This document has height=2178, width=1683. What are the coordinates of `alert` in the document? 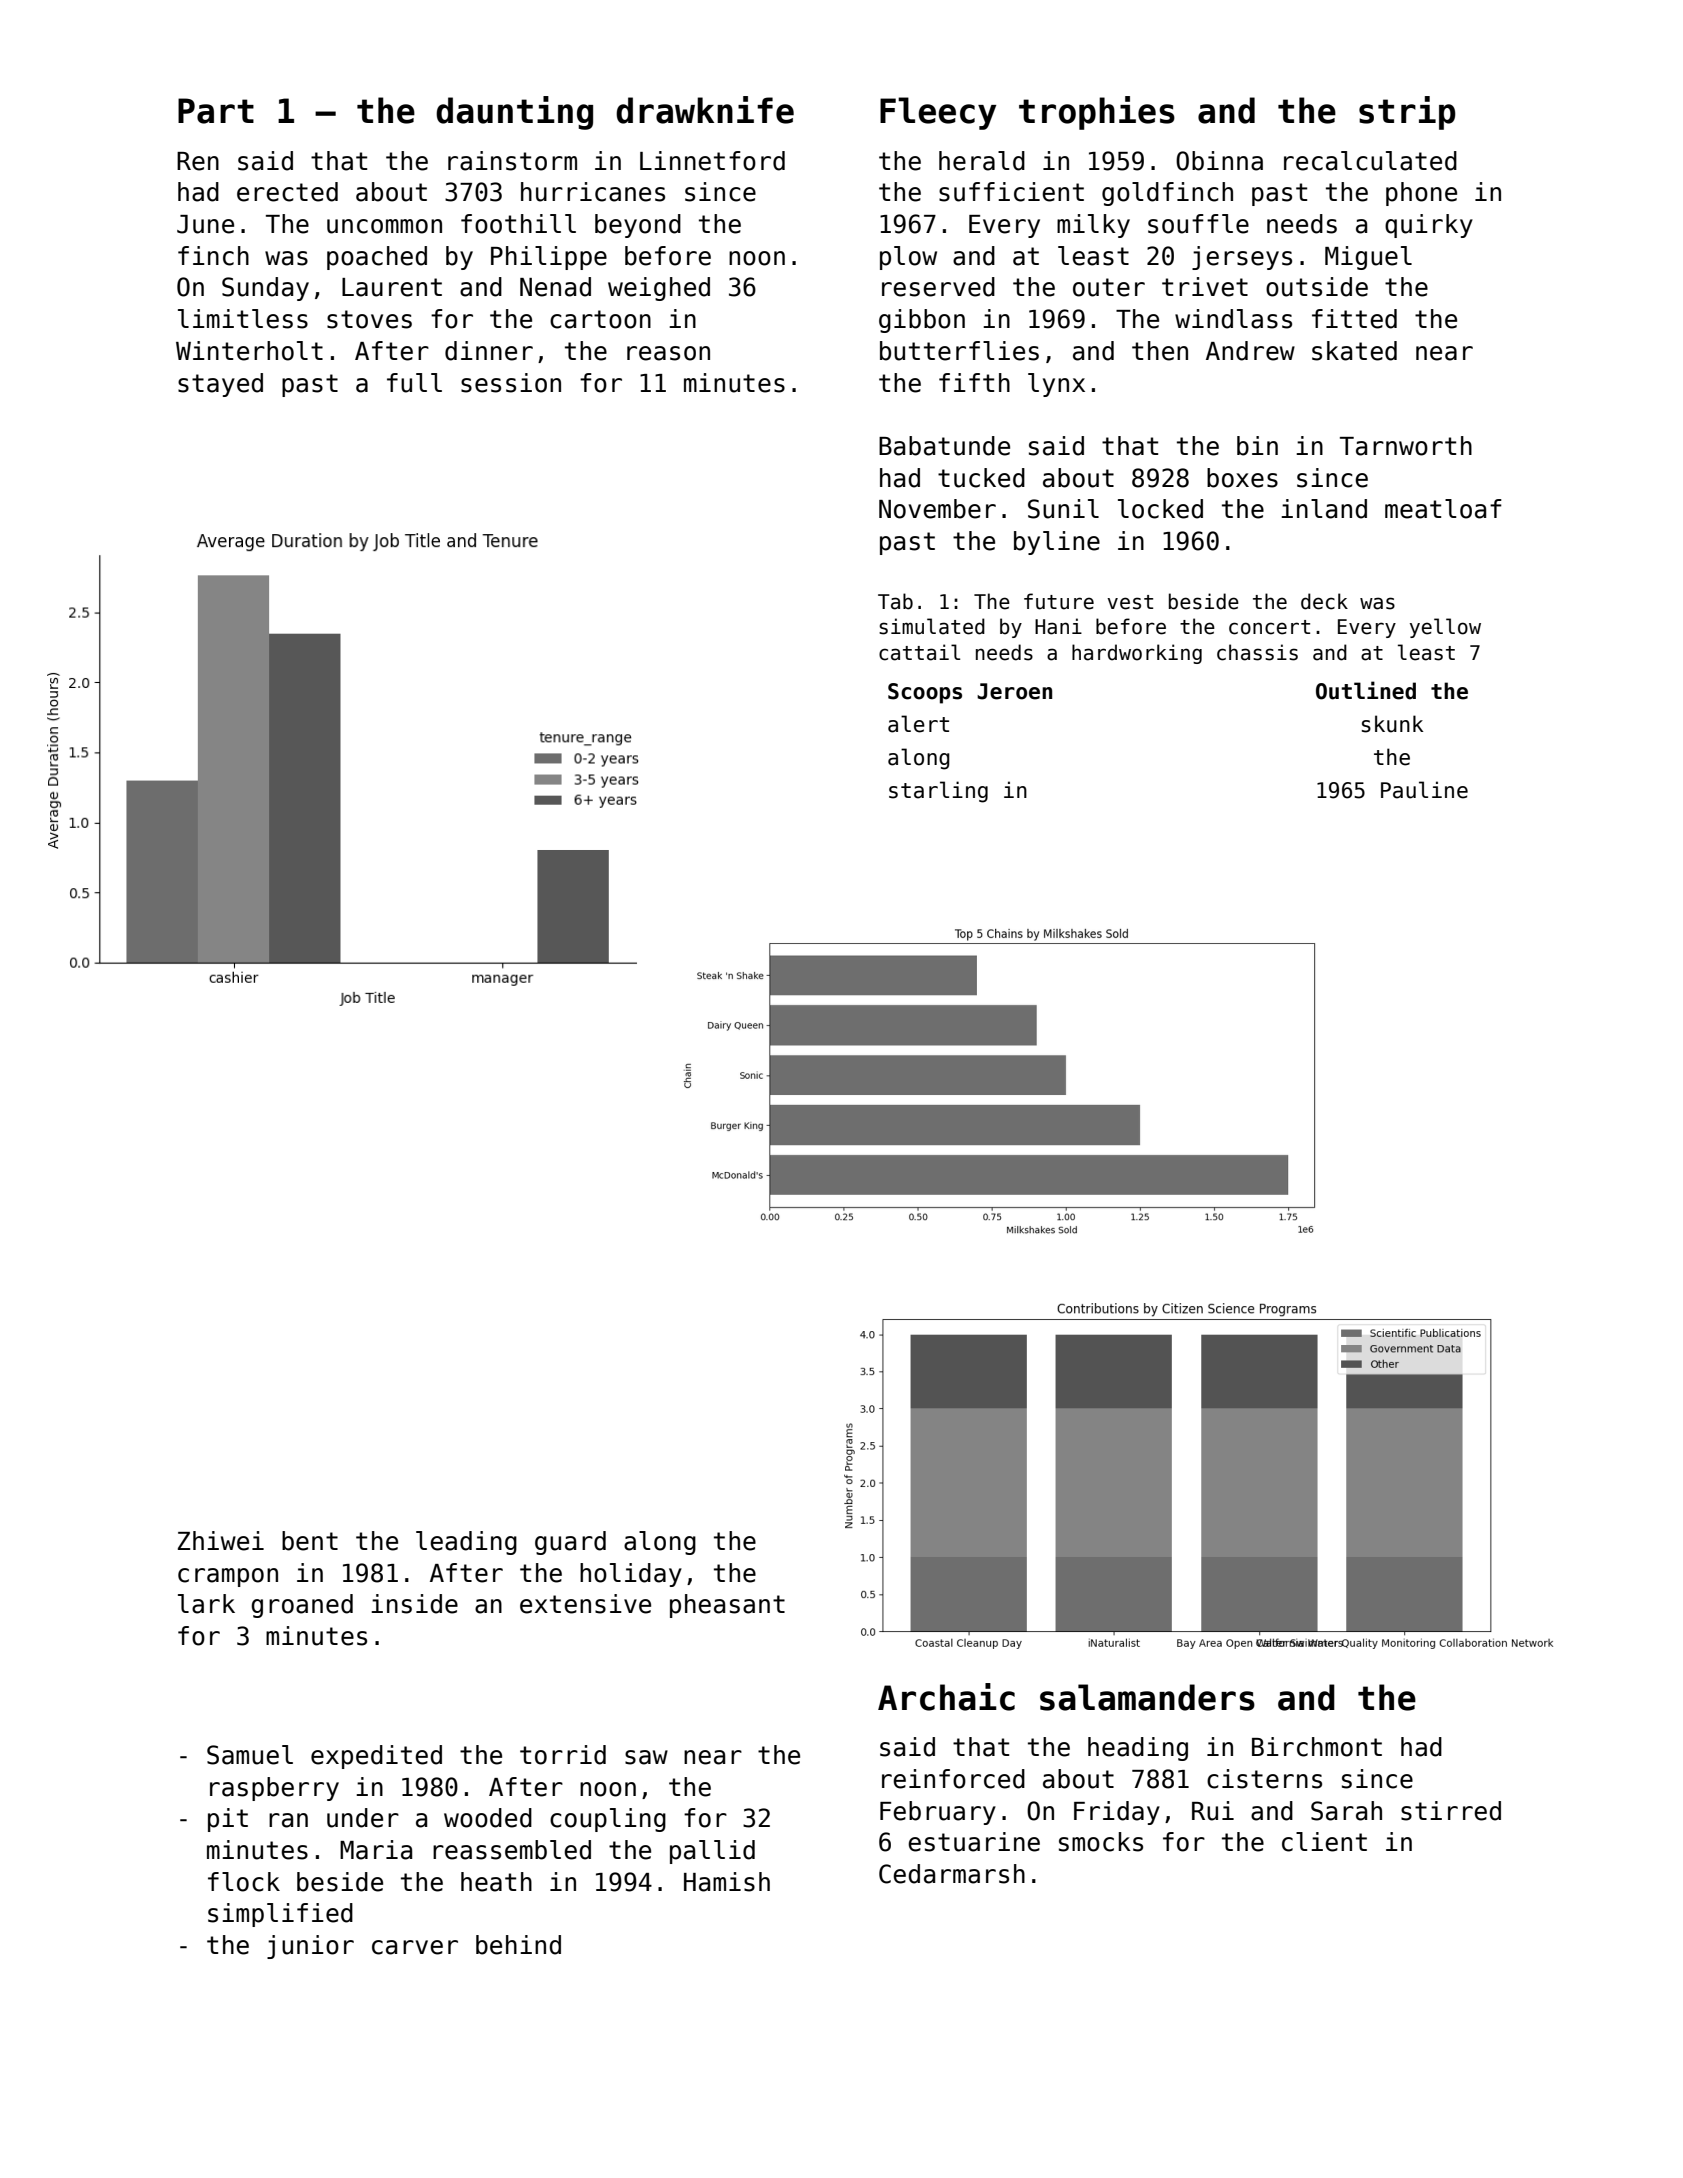 It's located at (918, 724).
